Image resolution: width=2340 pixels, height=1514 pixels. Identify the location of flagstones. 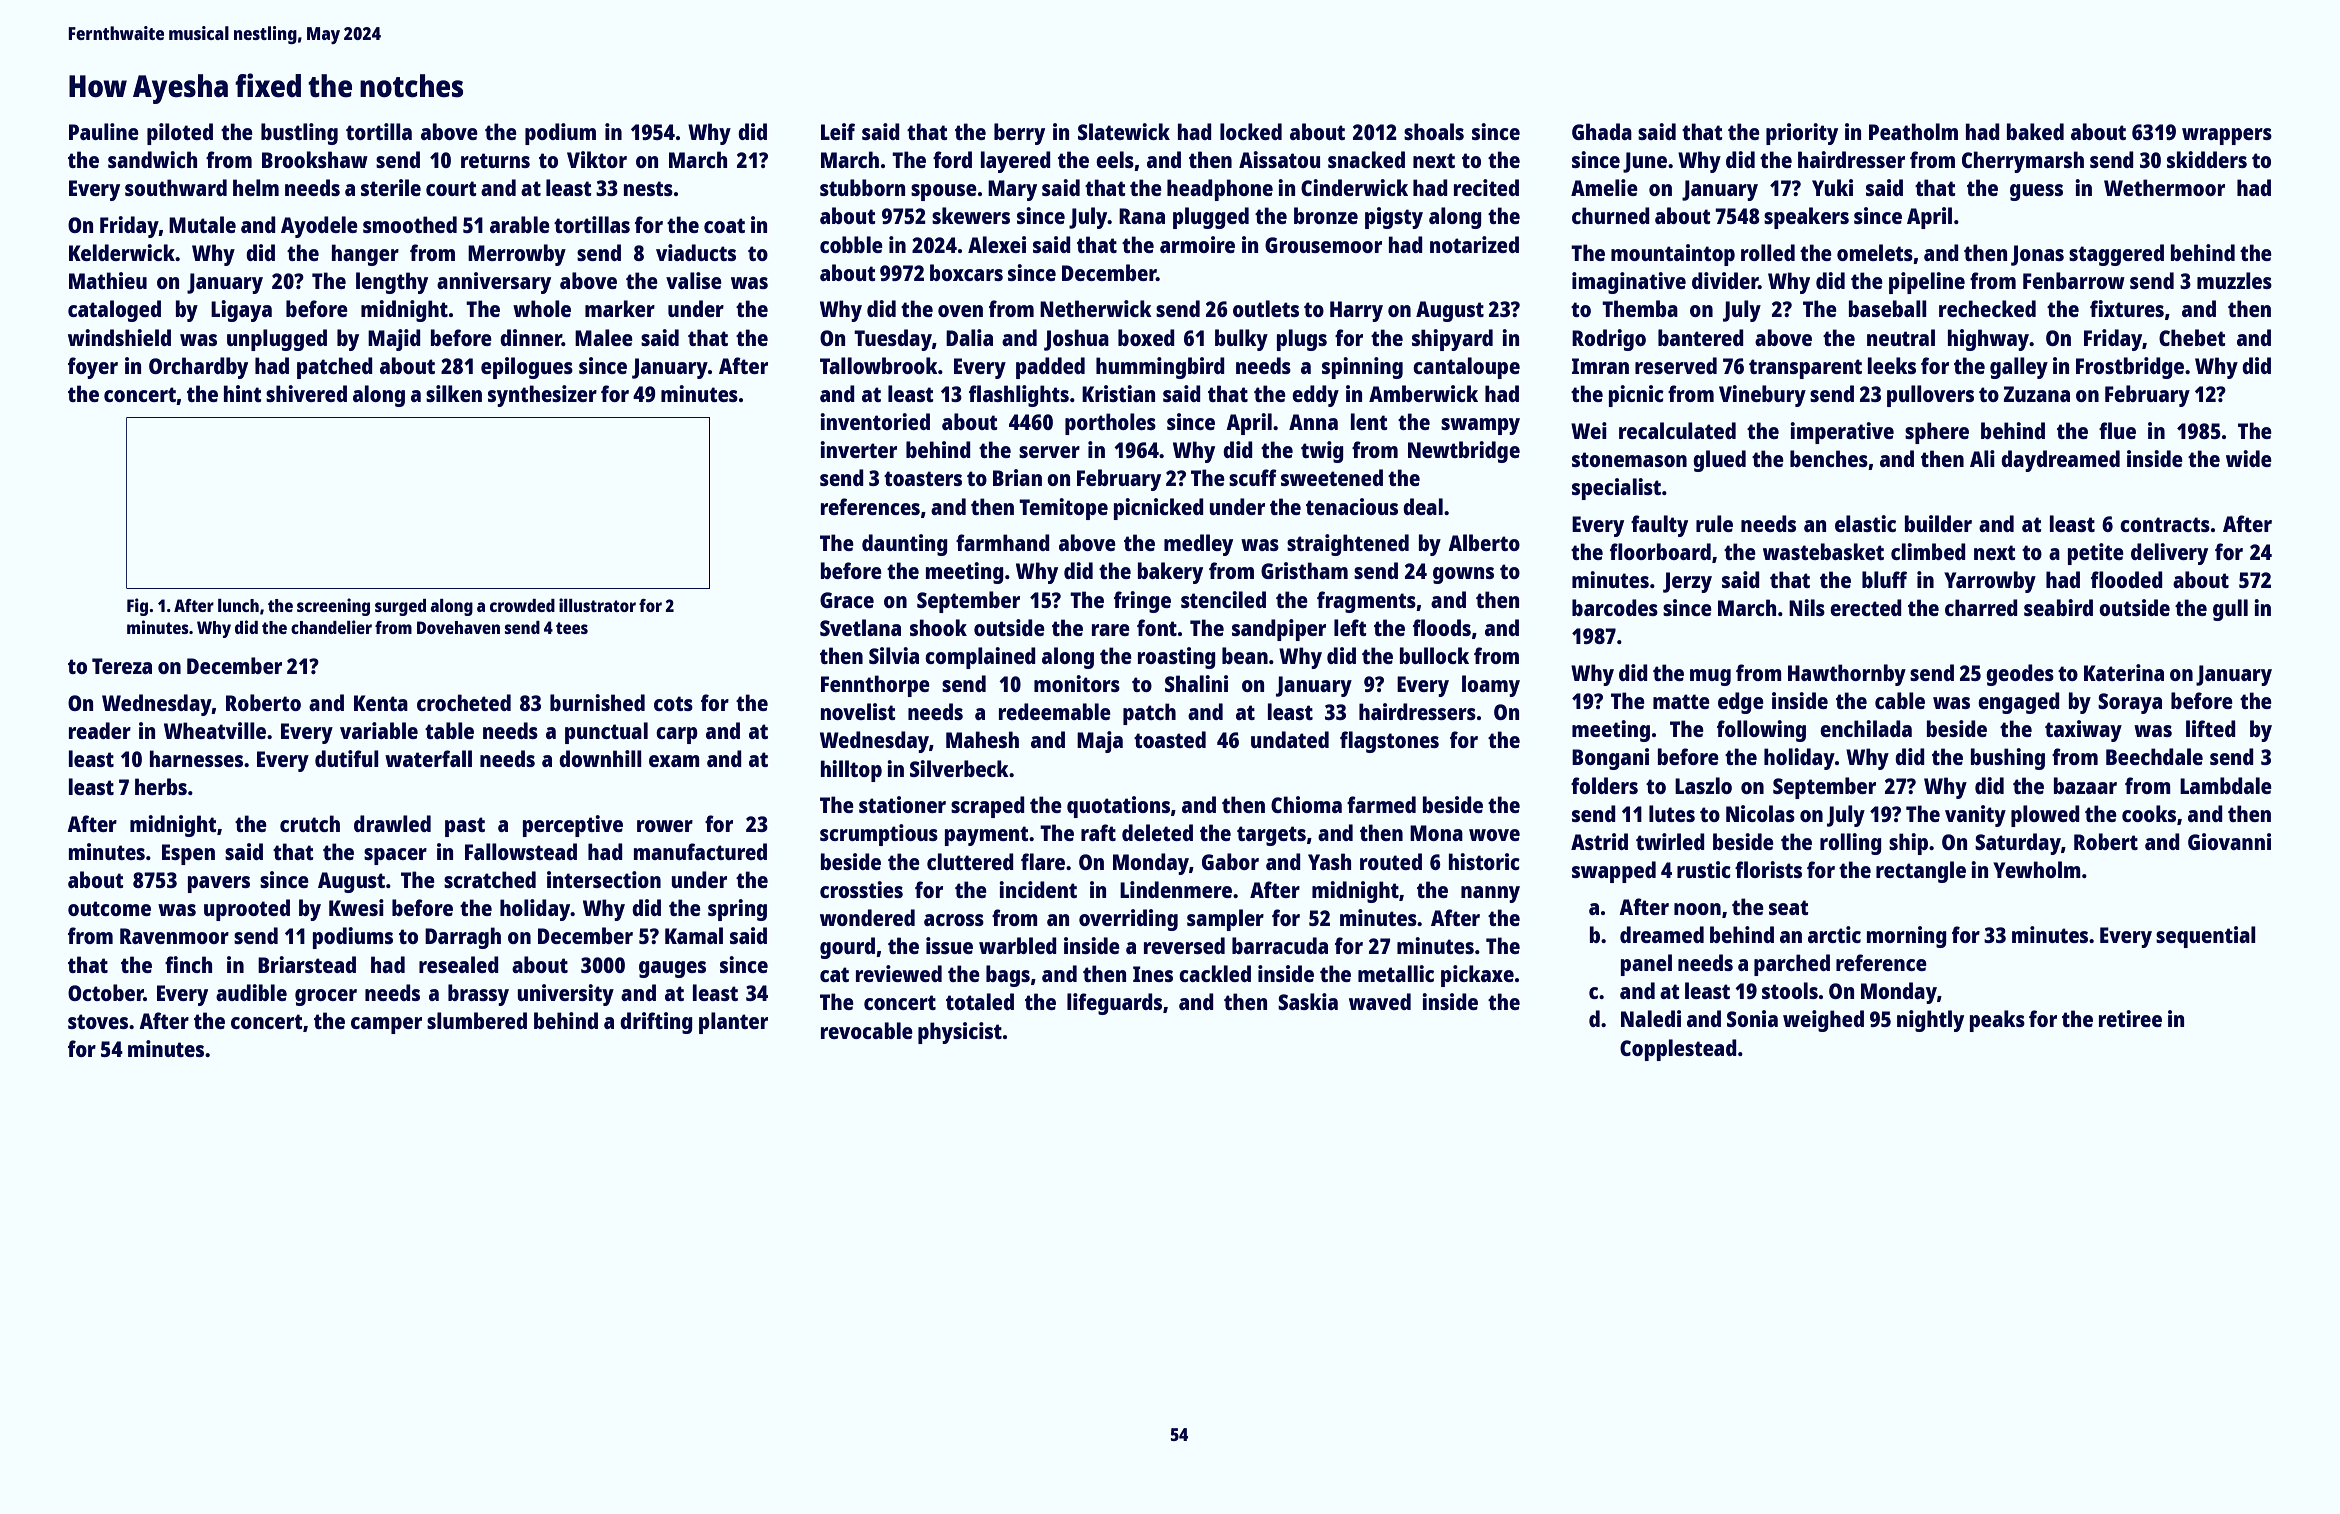
(1389, 742).
